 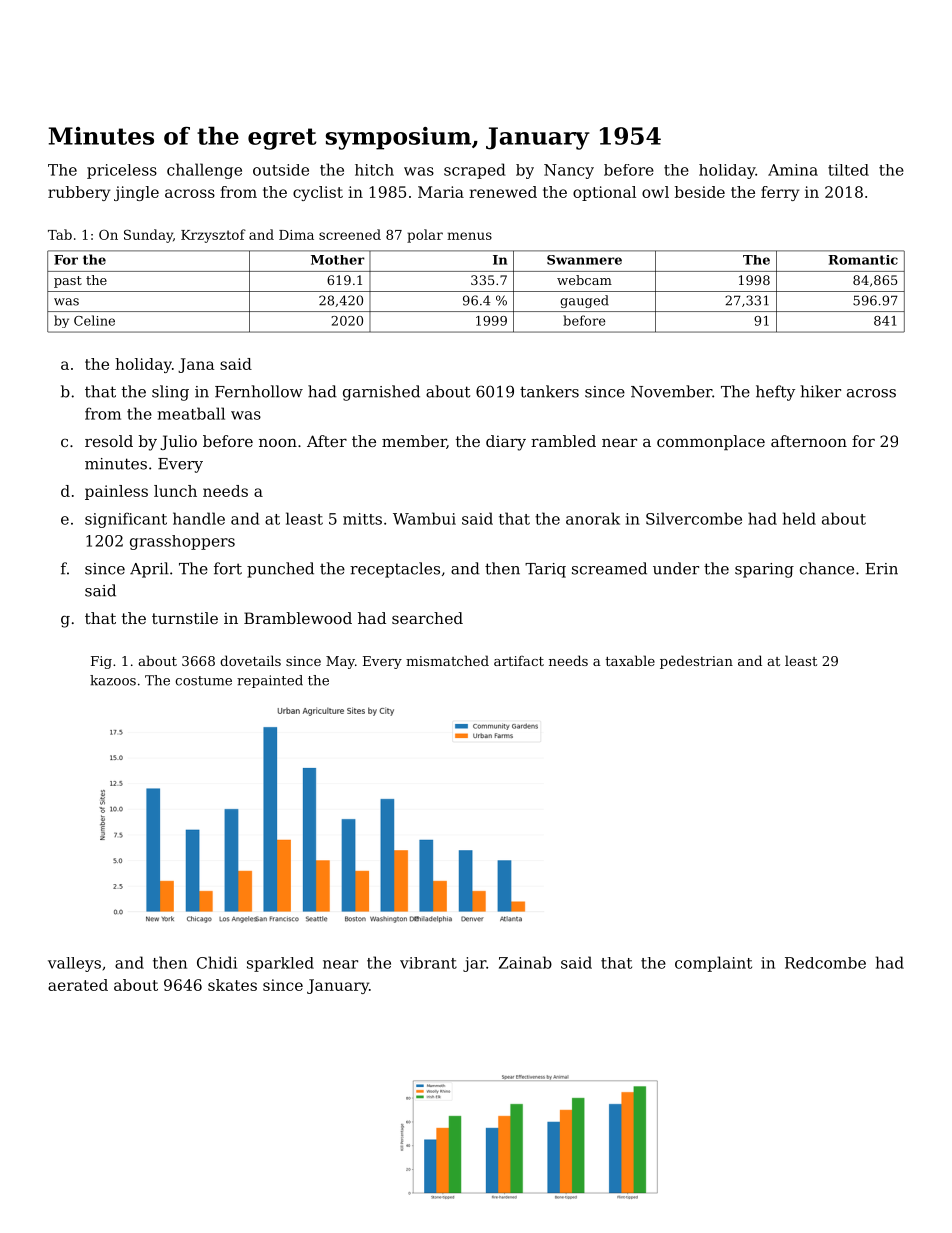 What do you see at coordinates (569, 171) in the screenshot?
I see `Nancy` at bounding box center [569, 171].
